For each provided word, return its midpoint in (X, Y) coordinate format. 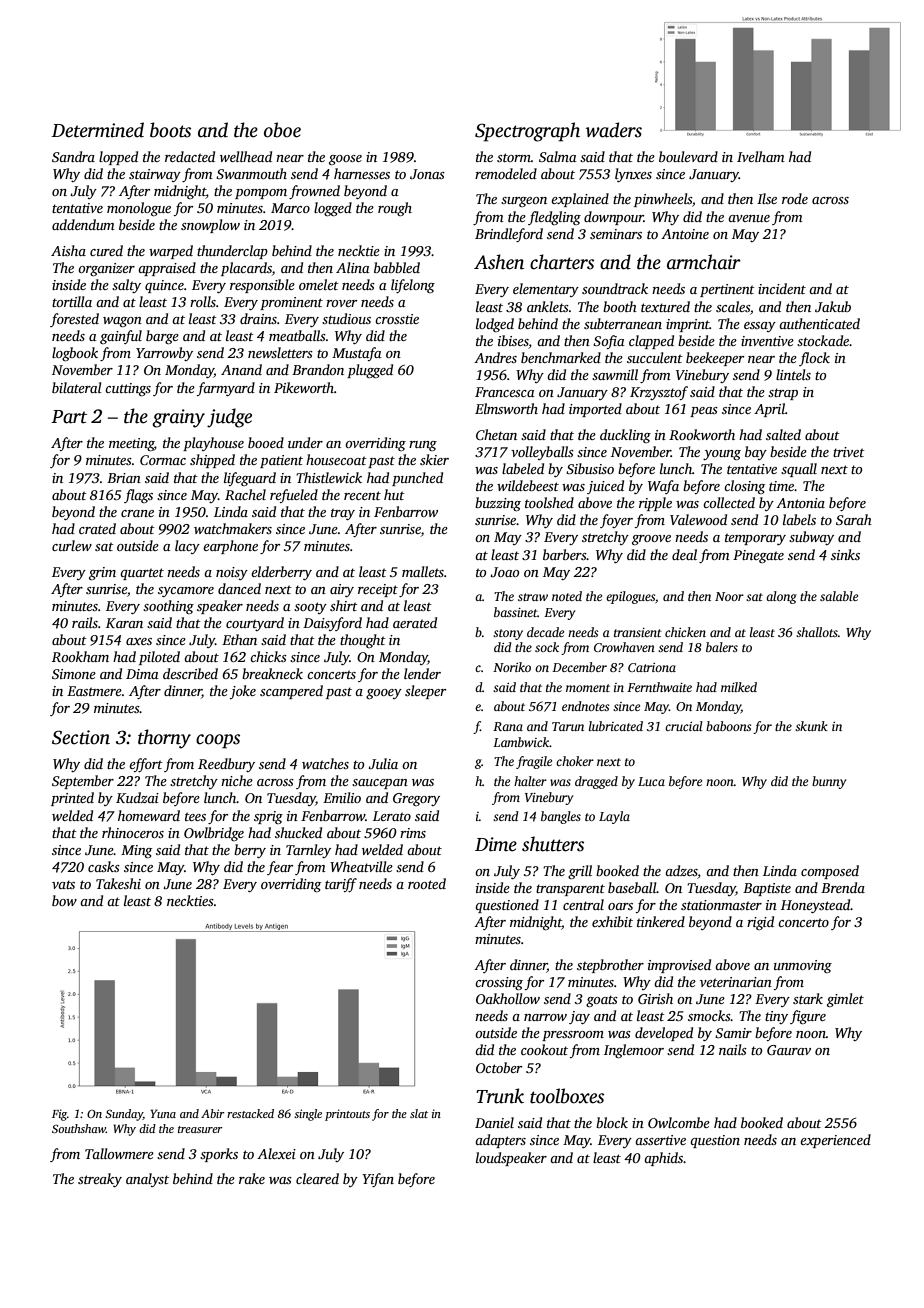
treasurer (200, 1129)
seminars (616, 234)
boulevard (688, 156)
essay (760, 327)
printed (72, 799)
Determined (97, 130)
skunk (811, 726)
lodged (495, 325)
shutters (553, 844)
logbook (75, 354)
